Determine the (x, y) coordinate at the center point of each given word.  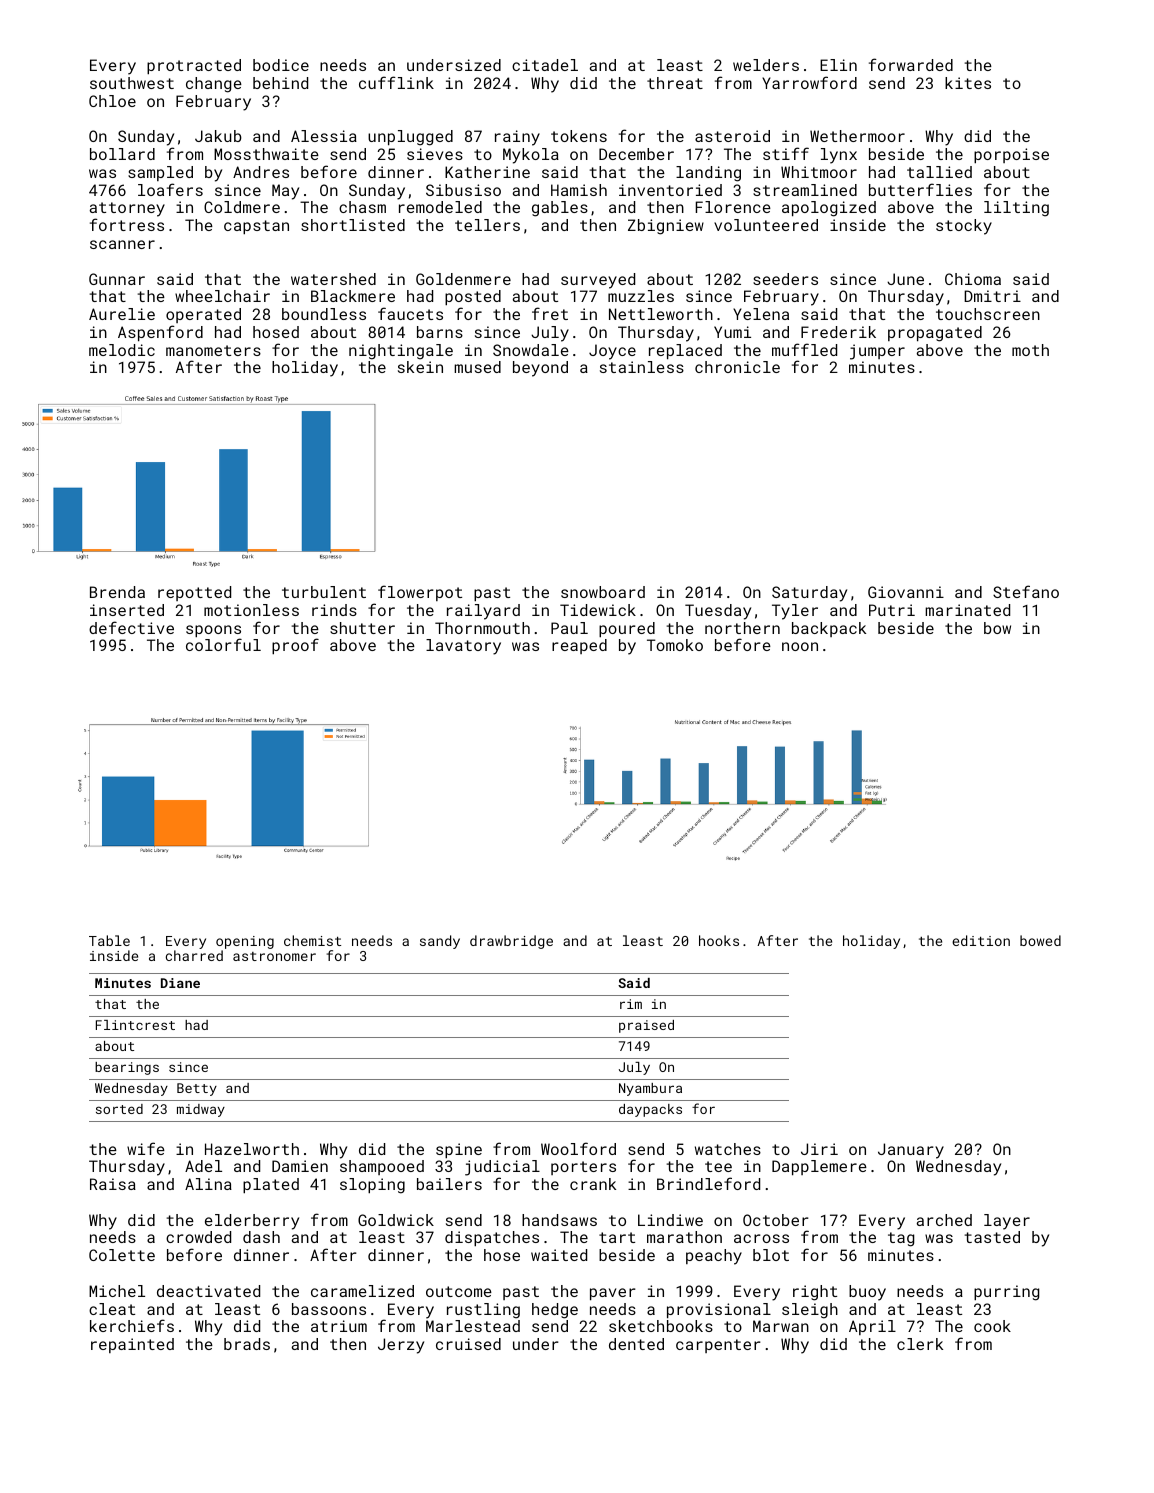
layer (1007, 1222)
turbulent (324, 592)
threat (675, 83)
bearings (127, 1068)
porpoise (1011, 155)
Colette (122, 1255)
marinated (967, 610)
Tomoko (675, 645)
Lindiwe (670, 1220)
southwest (132, 83)
